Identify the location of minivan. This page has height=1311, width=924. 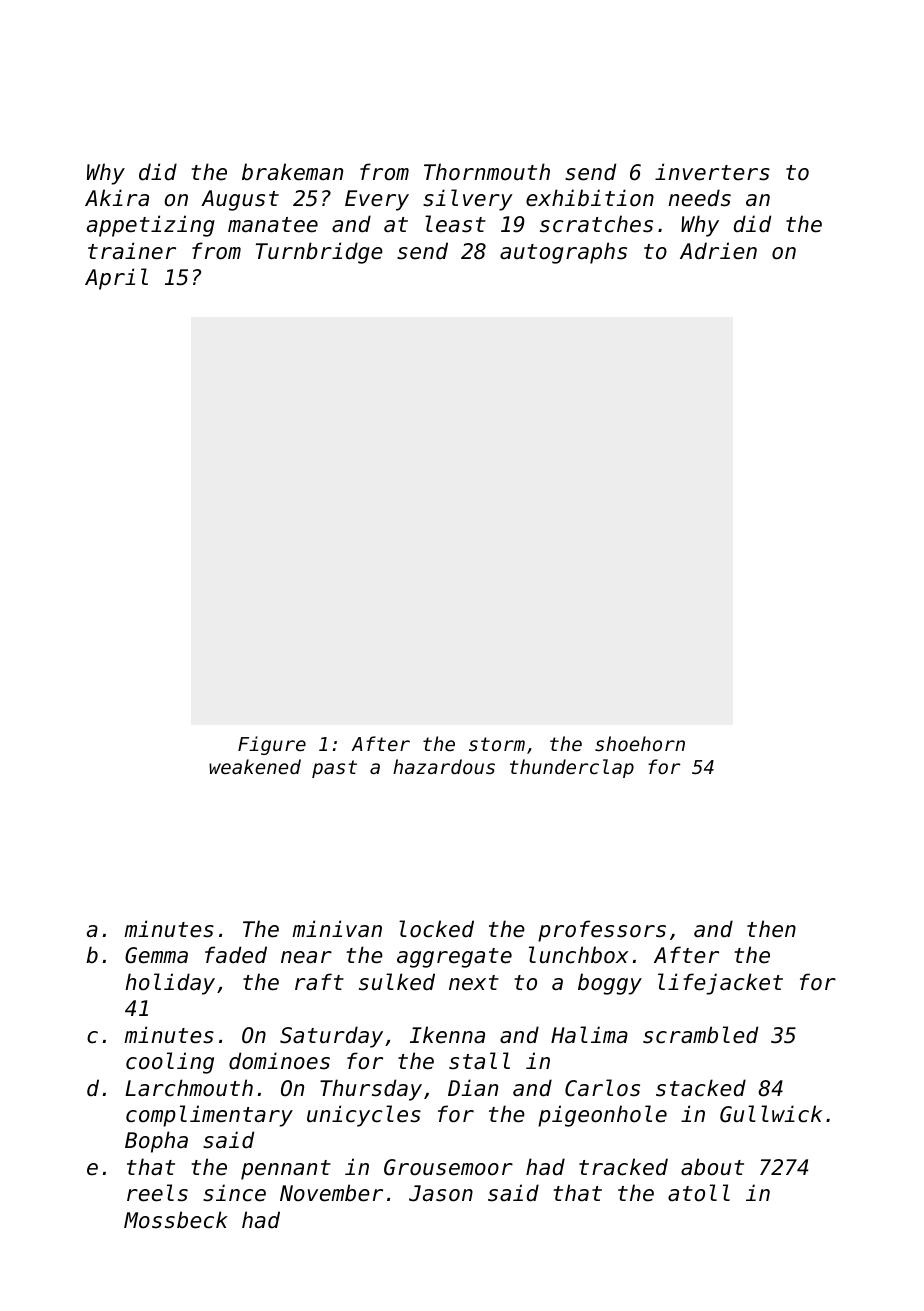
(337, 928).
